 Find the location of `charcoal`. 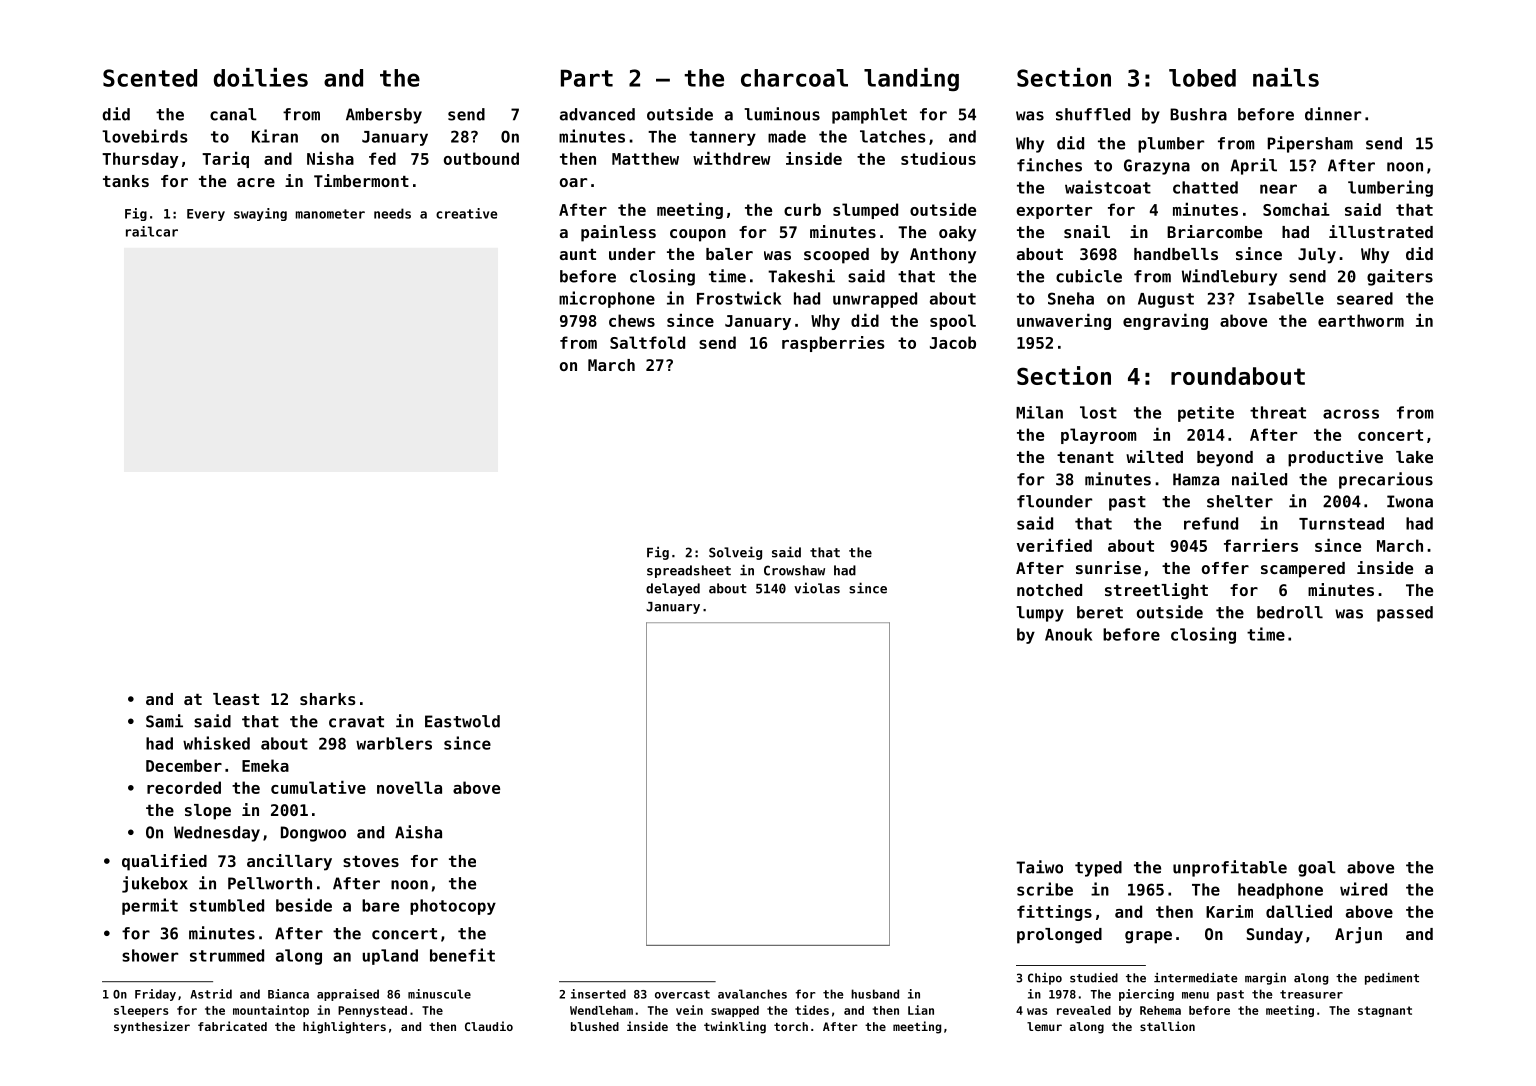

charcoal is located at coordinates (794, 78).
